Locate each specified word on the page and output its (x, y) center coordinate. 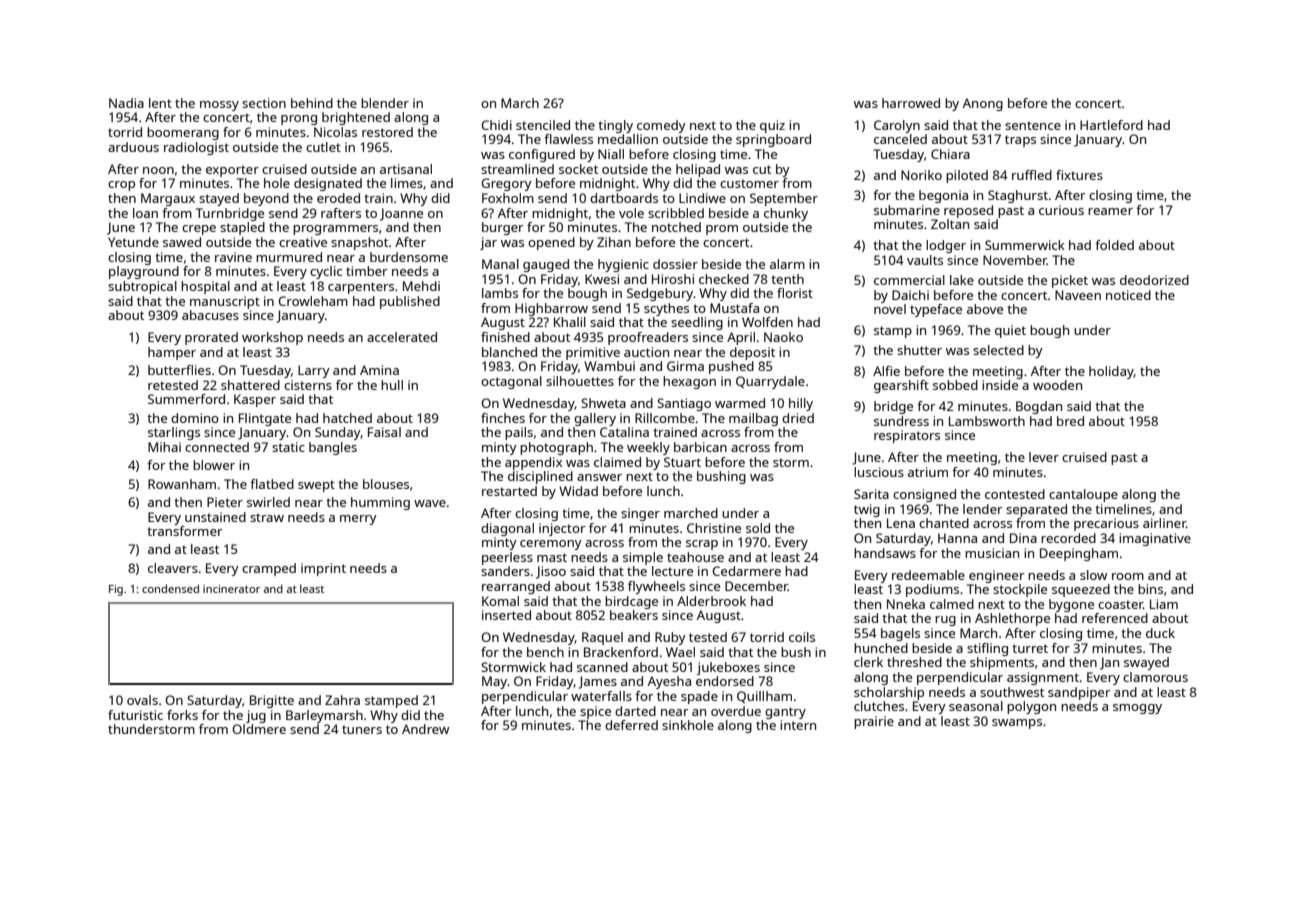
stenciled (543, 125)
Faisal (384, 432)
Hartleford (1111, 125)
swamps (1017, 724)
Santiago (684, 404)
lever (1044, 457)
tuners (362, 729)
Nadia (126, 103)
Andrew (425, 729)
